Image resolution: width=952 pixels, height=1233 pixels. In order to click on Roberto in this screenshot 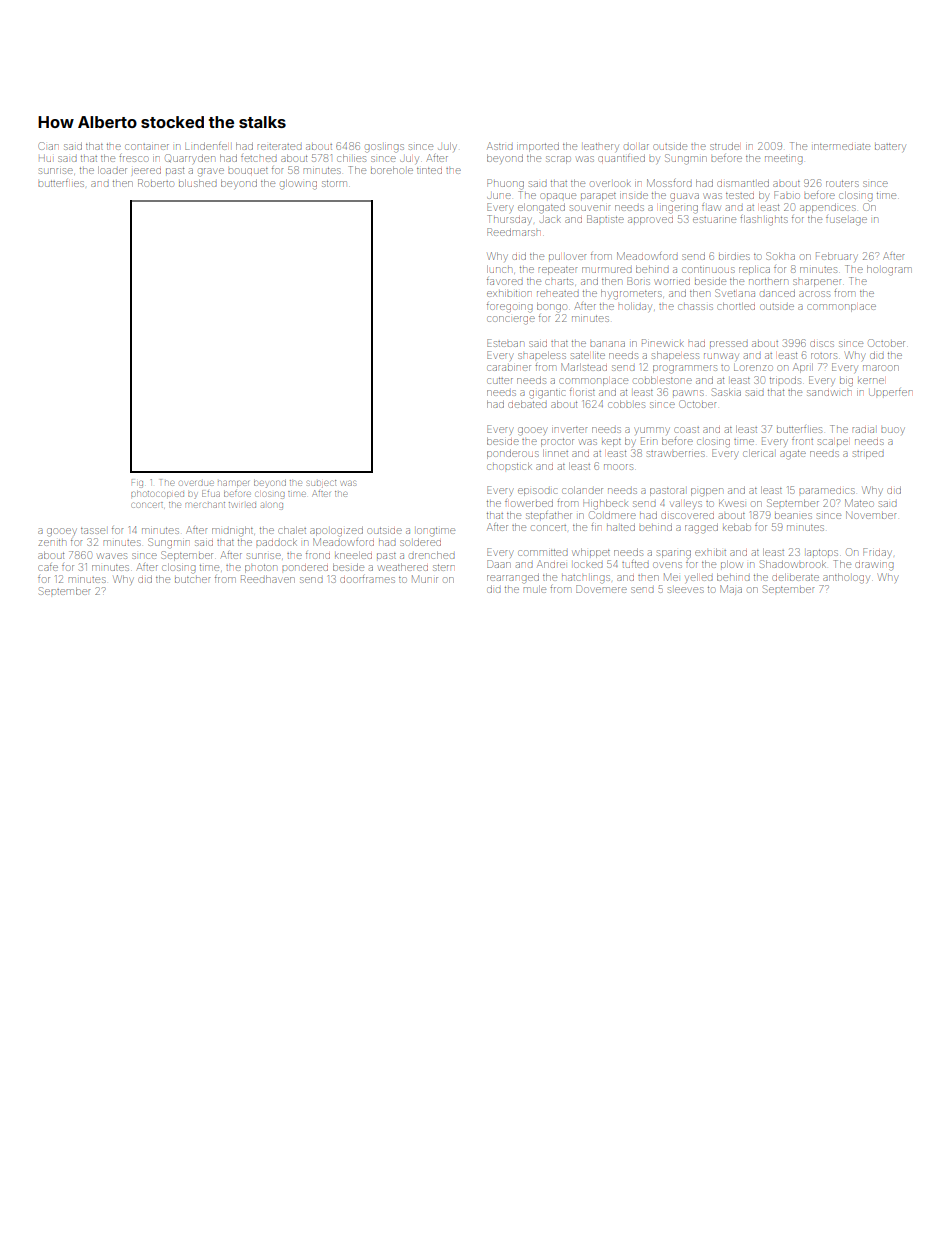, I will do `click(155, 183)`.
